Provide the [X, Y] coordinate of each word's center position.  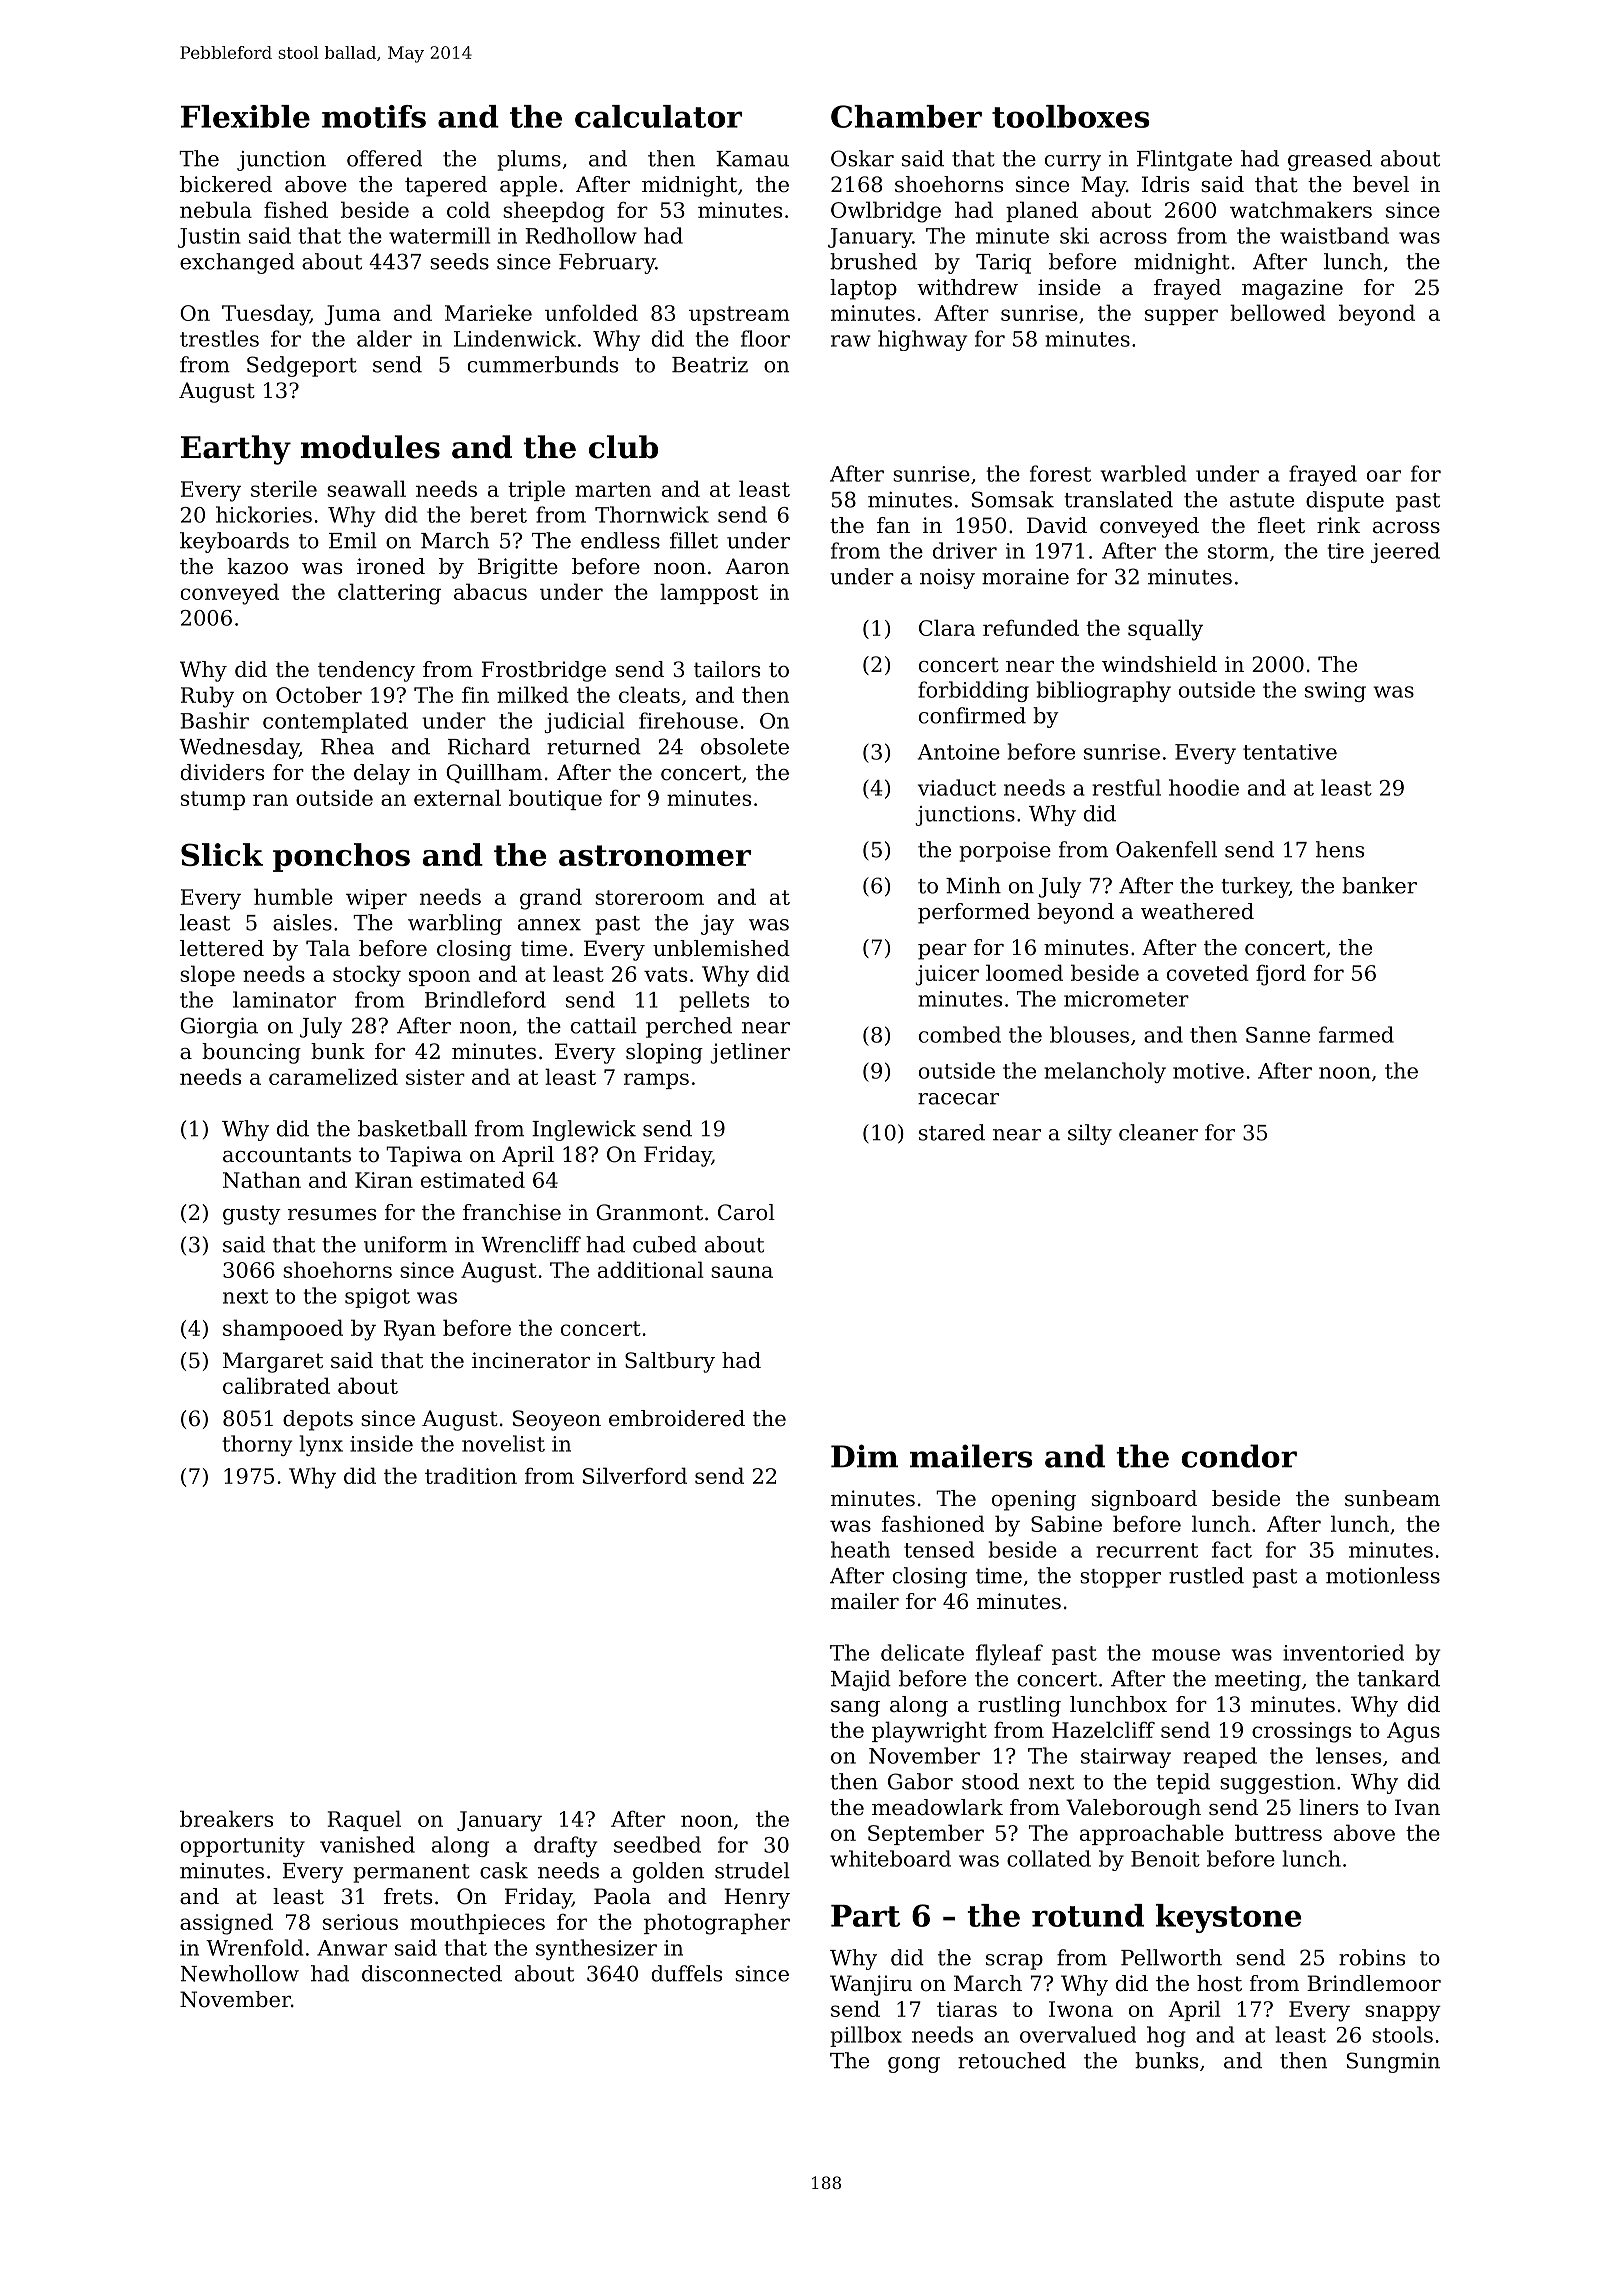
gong [914, 2065]
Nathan [262, 1179]
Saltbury [670, 1362]
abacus [490, 591]
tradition [471, 1475]
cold [468, 209]
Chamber [906, 116]
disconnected [432, 1973]
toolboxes [1071, 116]
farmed [1356, 1034]
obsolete [745, 746]
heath [860, 1549]
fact [1232, 1549]
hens [1340, 849]
